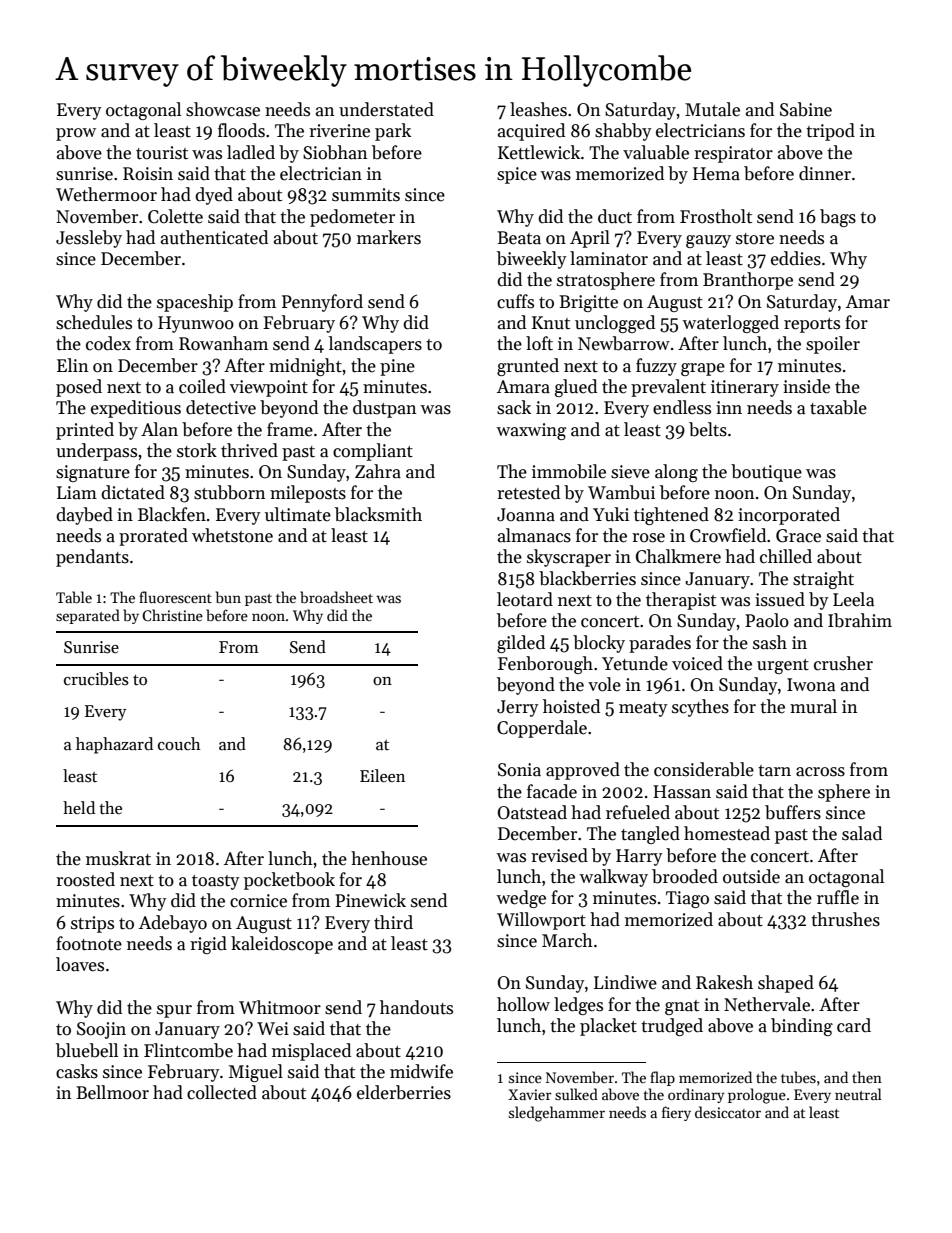 This page has width=952, height=1233. I want to click on spice, so click(517, 175).
